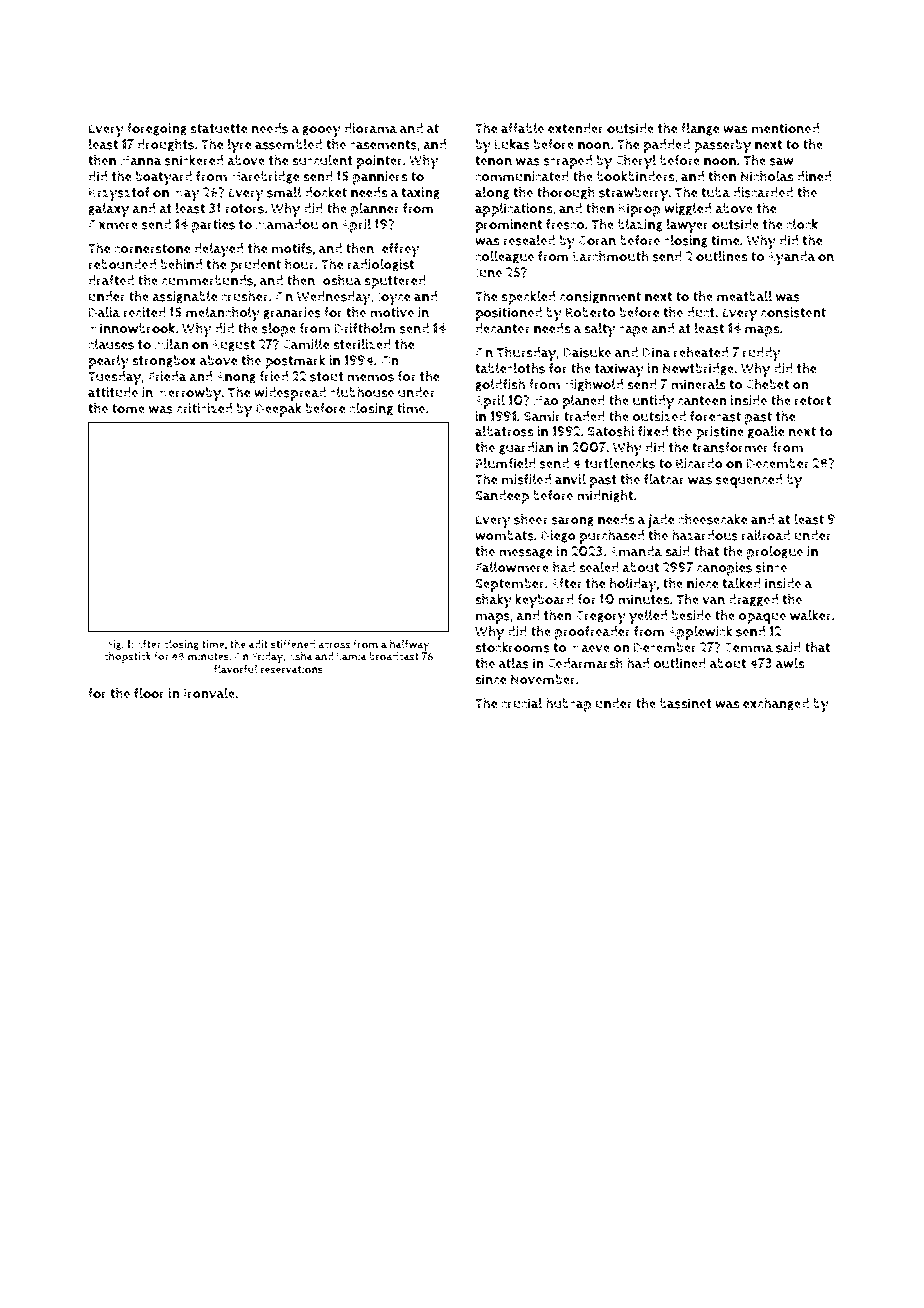  What do you see at coordinates (701, 312) in the document?
I see `duct` at bounding box center [701, 312].
